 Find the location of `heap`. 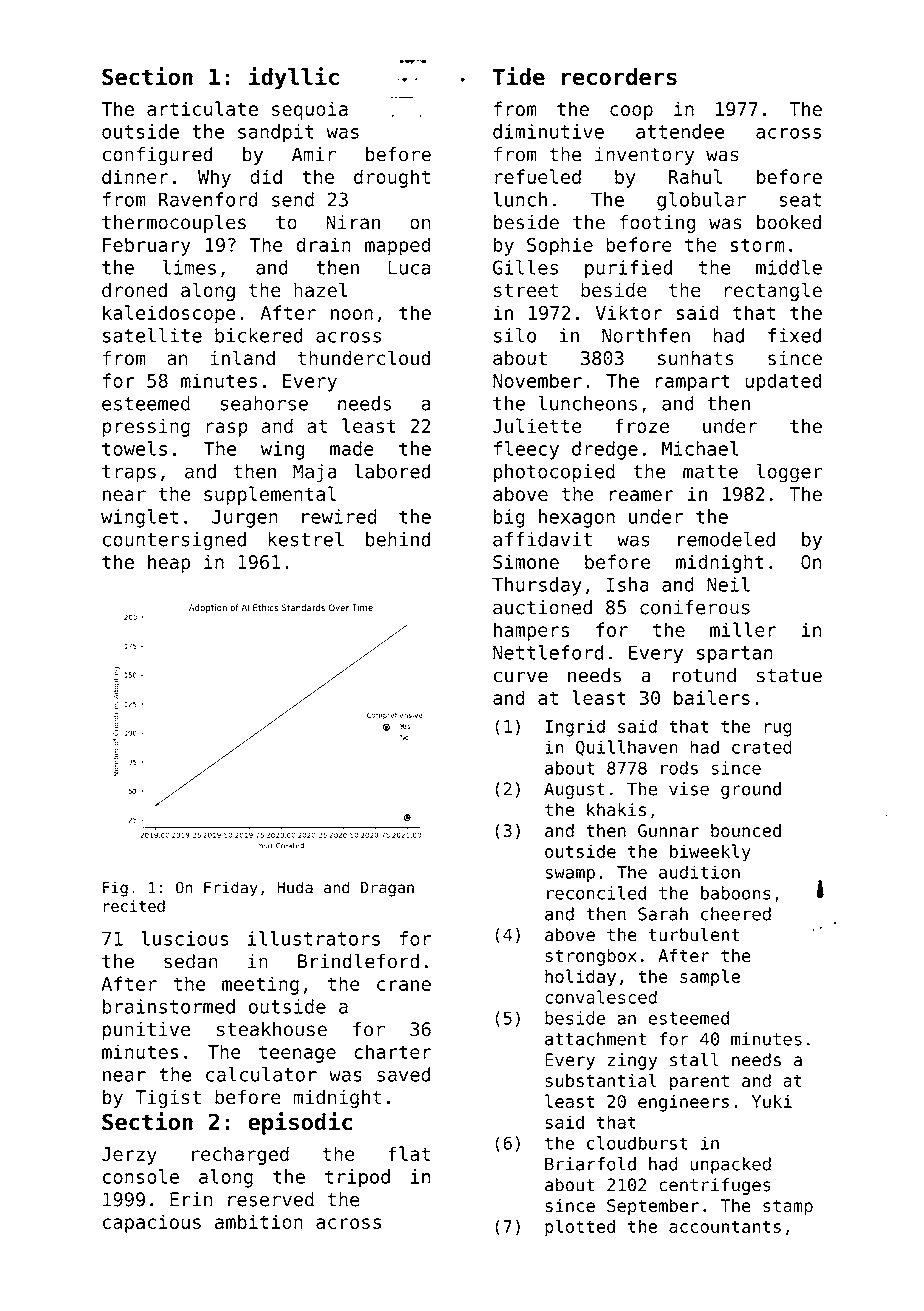

heap is located at coordinates (169, 563).
